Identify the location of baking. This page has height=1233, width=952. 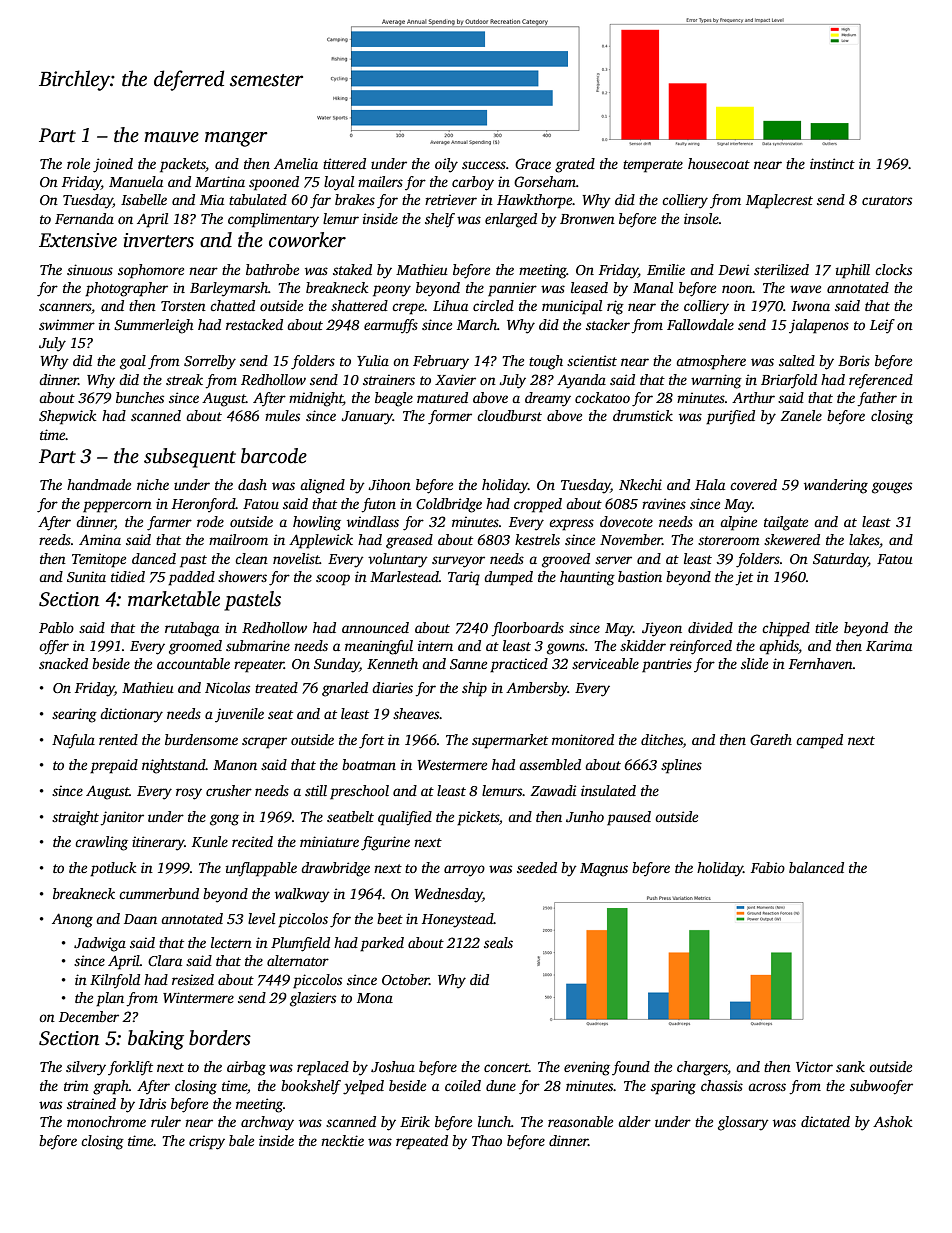
(156, 1040).
